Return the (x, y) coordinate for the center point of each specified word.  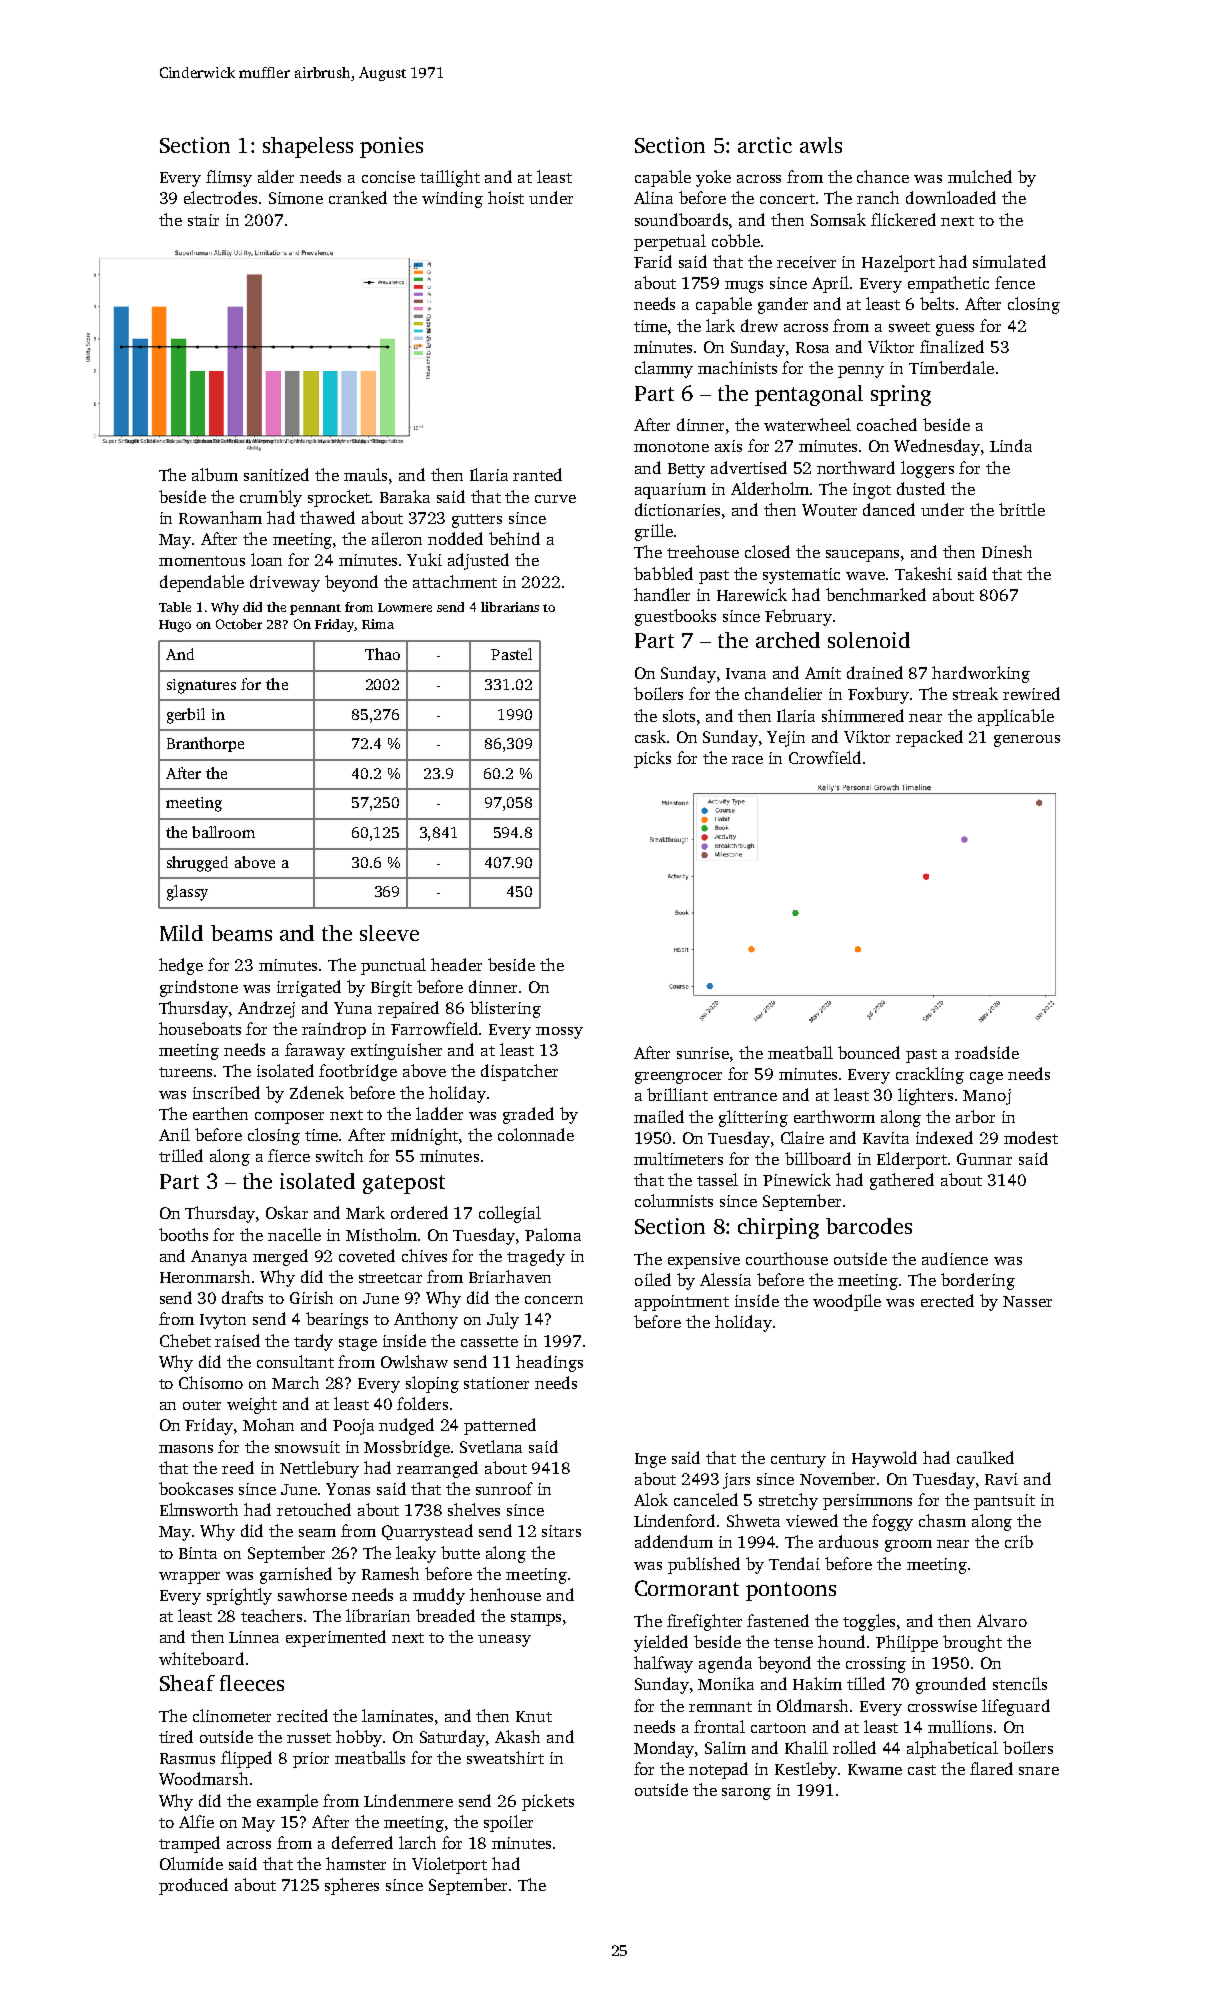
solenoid (869, 640)
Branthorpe (205, 744)
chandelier (783, 693)
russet (309, 1738)
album (215, 474)
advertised (749, 467)
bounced (869, 1052)
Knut (534, 1716)
